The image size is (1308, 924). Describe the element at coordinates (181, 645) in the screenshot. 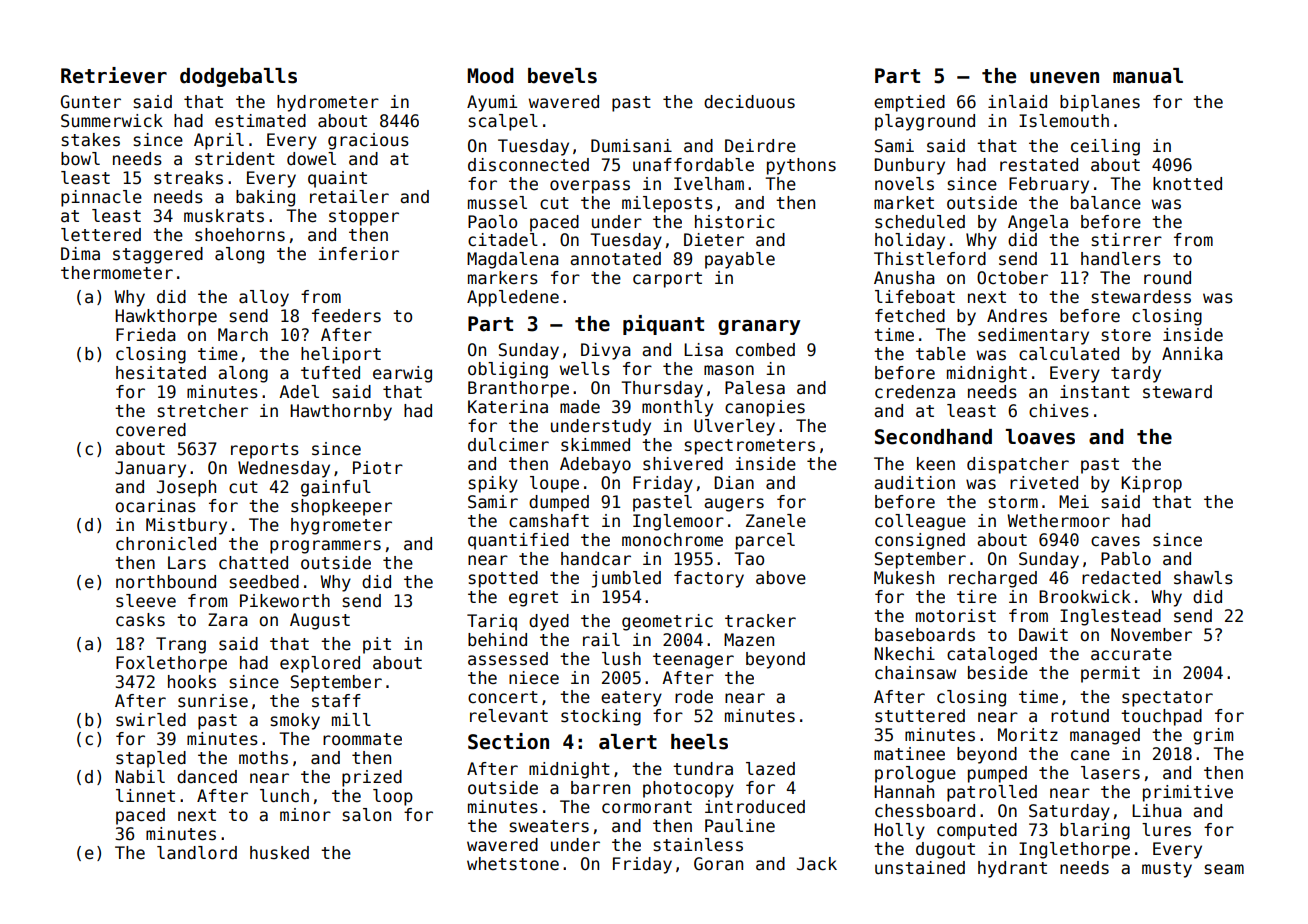

I see `Trang` at that location.
